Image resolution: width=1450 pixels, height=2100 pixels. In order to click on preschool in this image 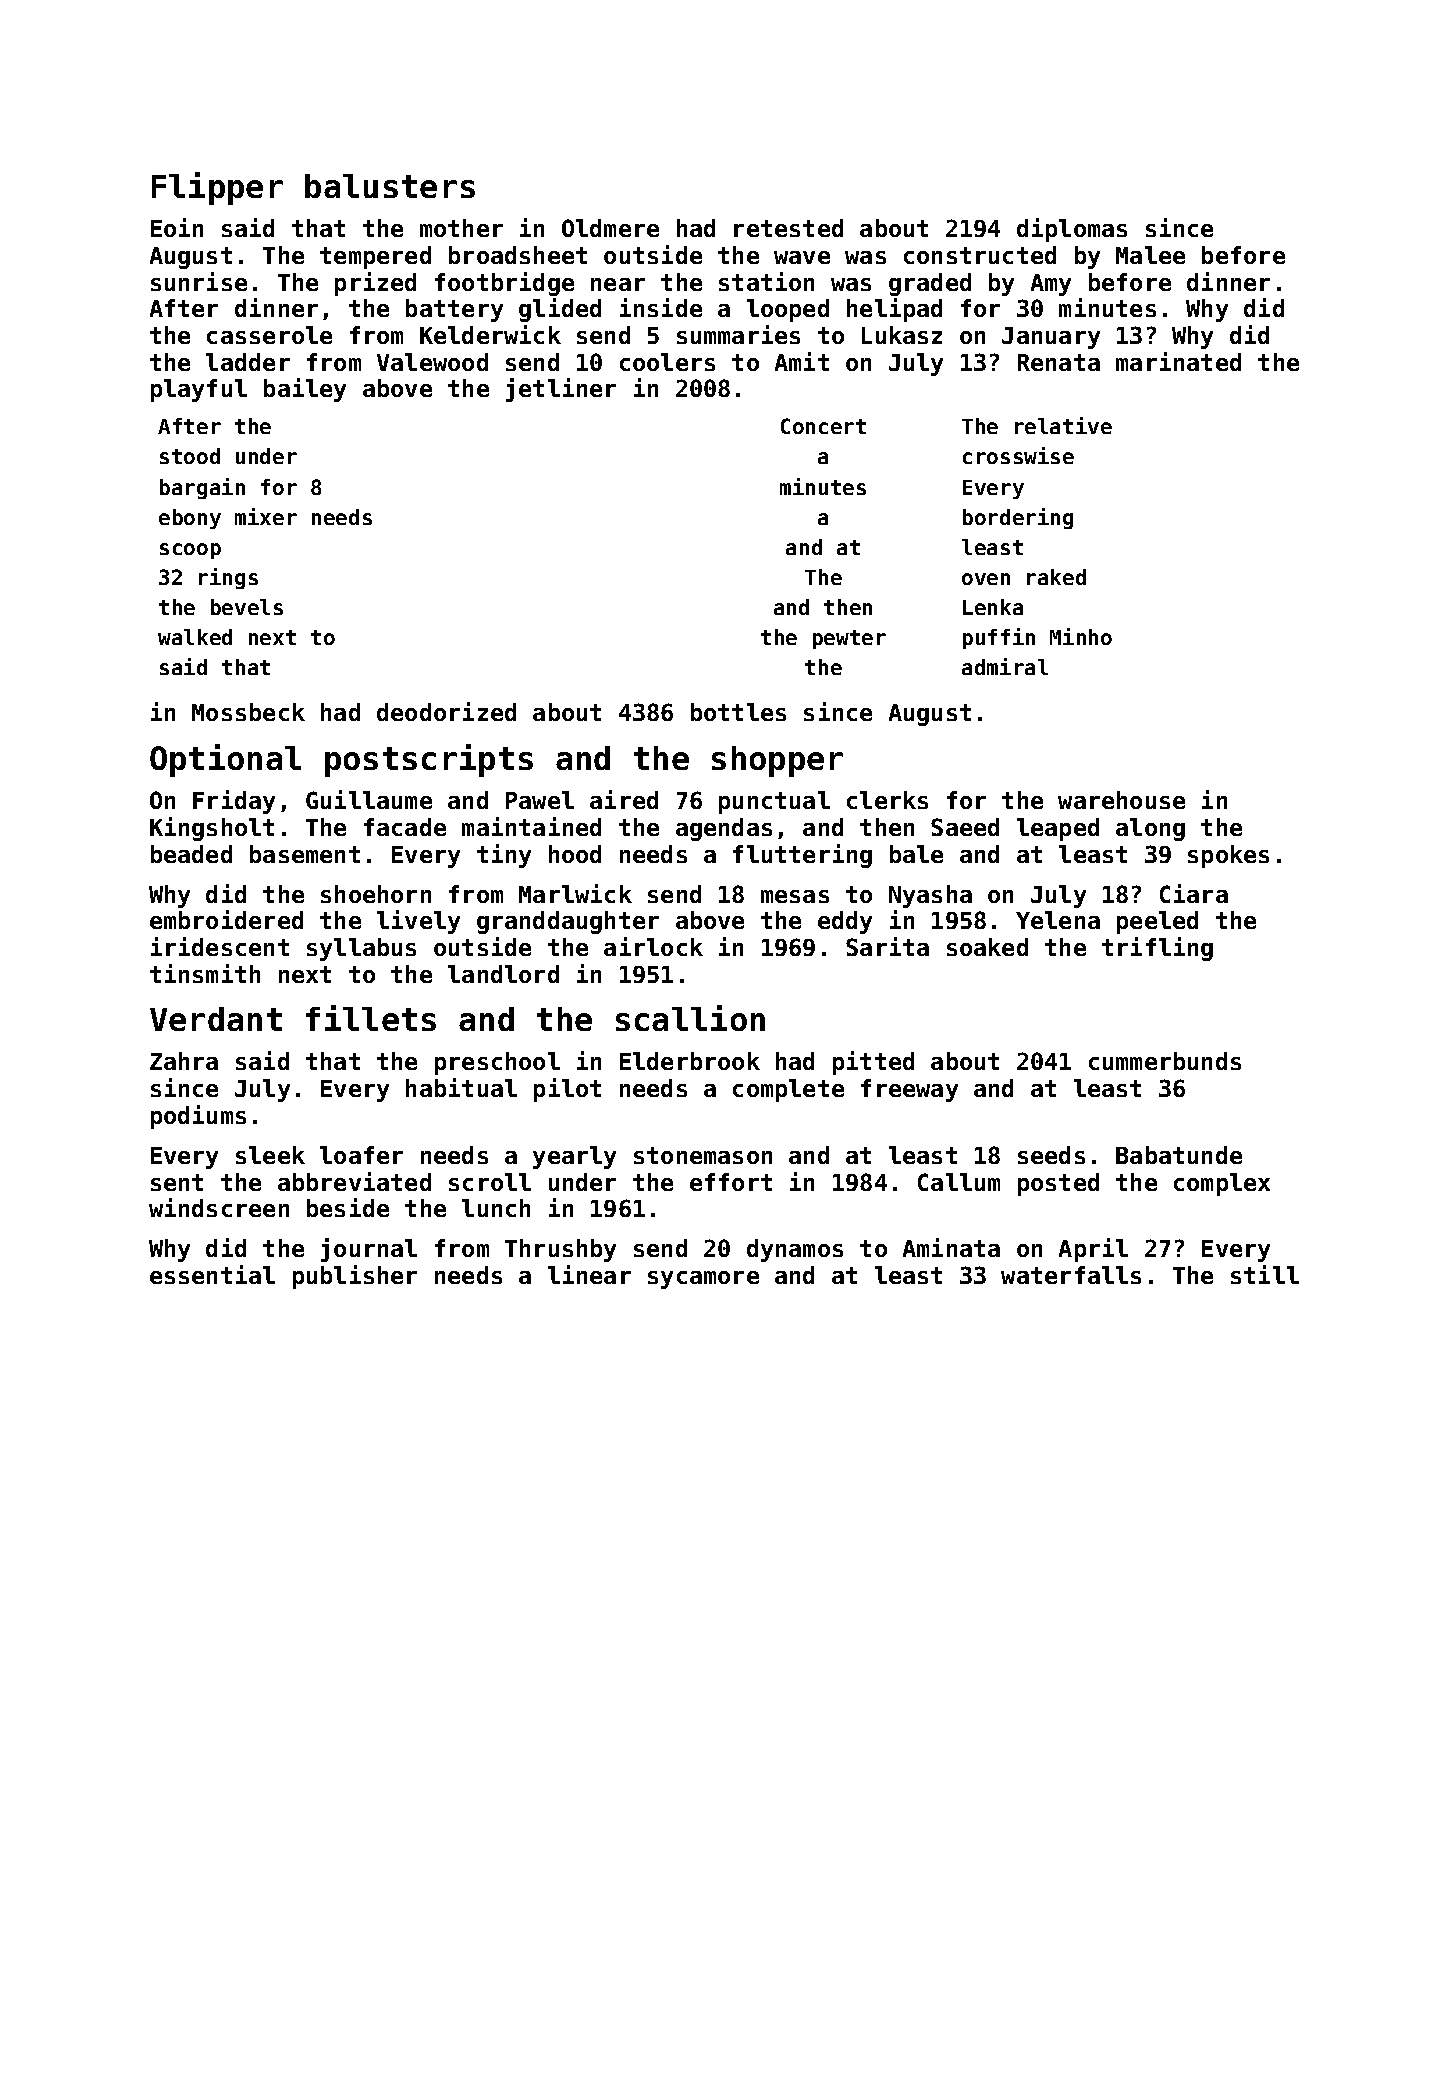, I will do `click(497, 1063)`.
